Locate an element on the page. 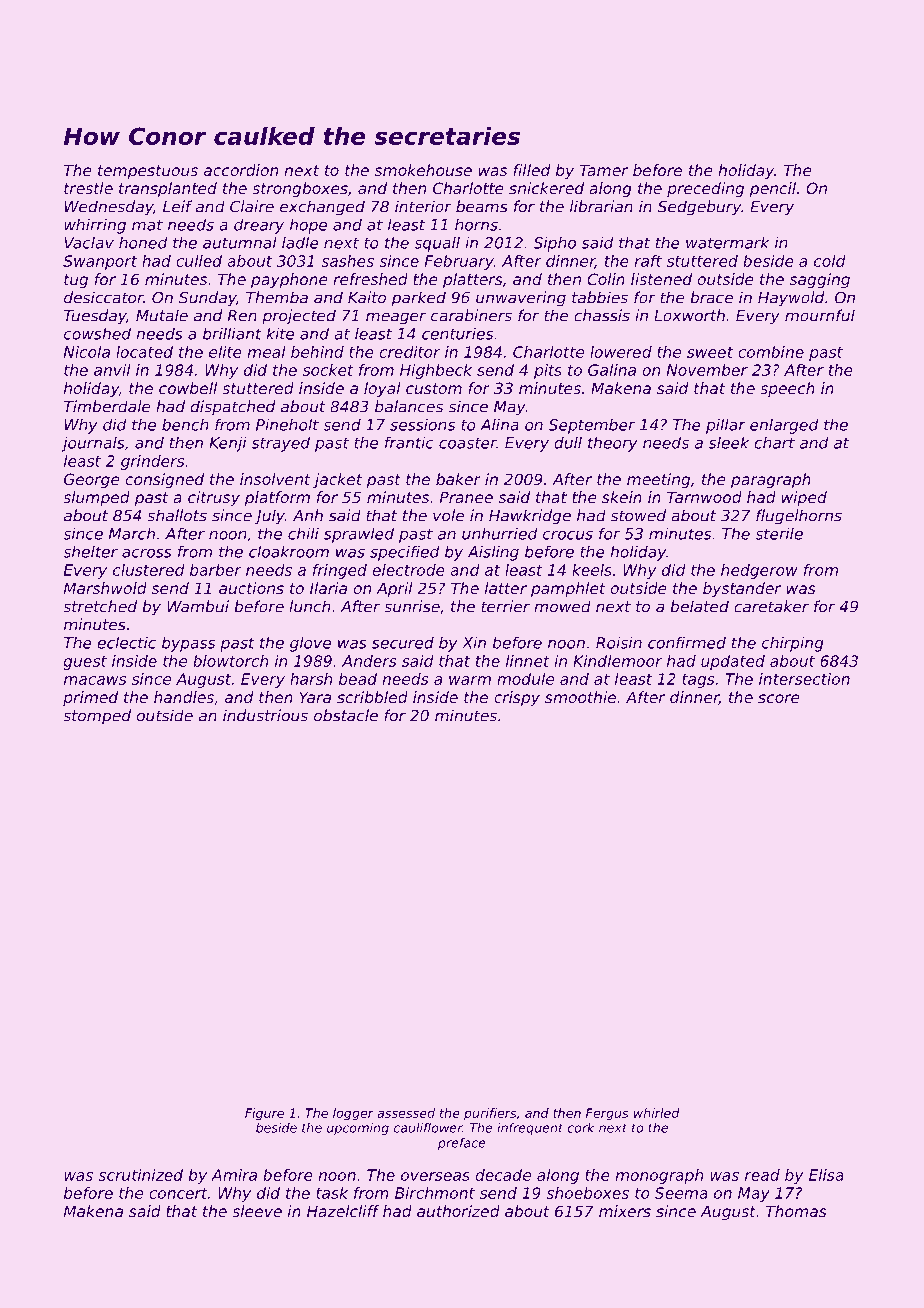 This page has width=924, height=1308. wiped is located at coordinates (804, 498).
